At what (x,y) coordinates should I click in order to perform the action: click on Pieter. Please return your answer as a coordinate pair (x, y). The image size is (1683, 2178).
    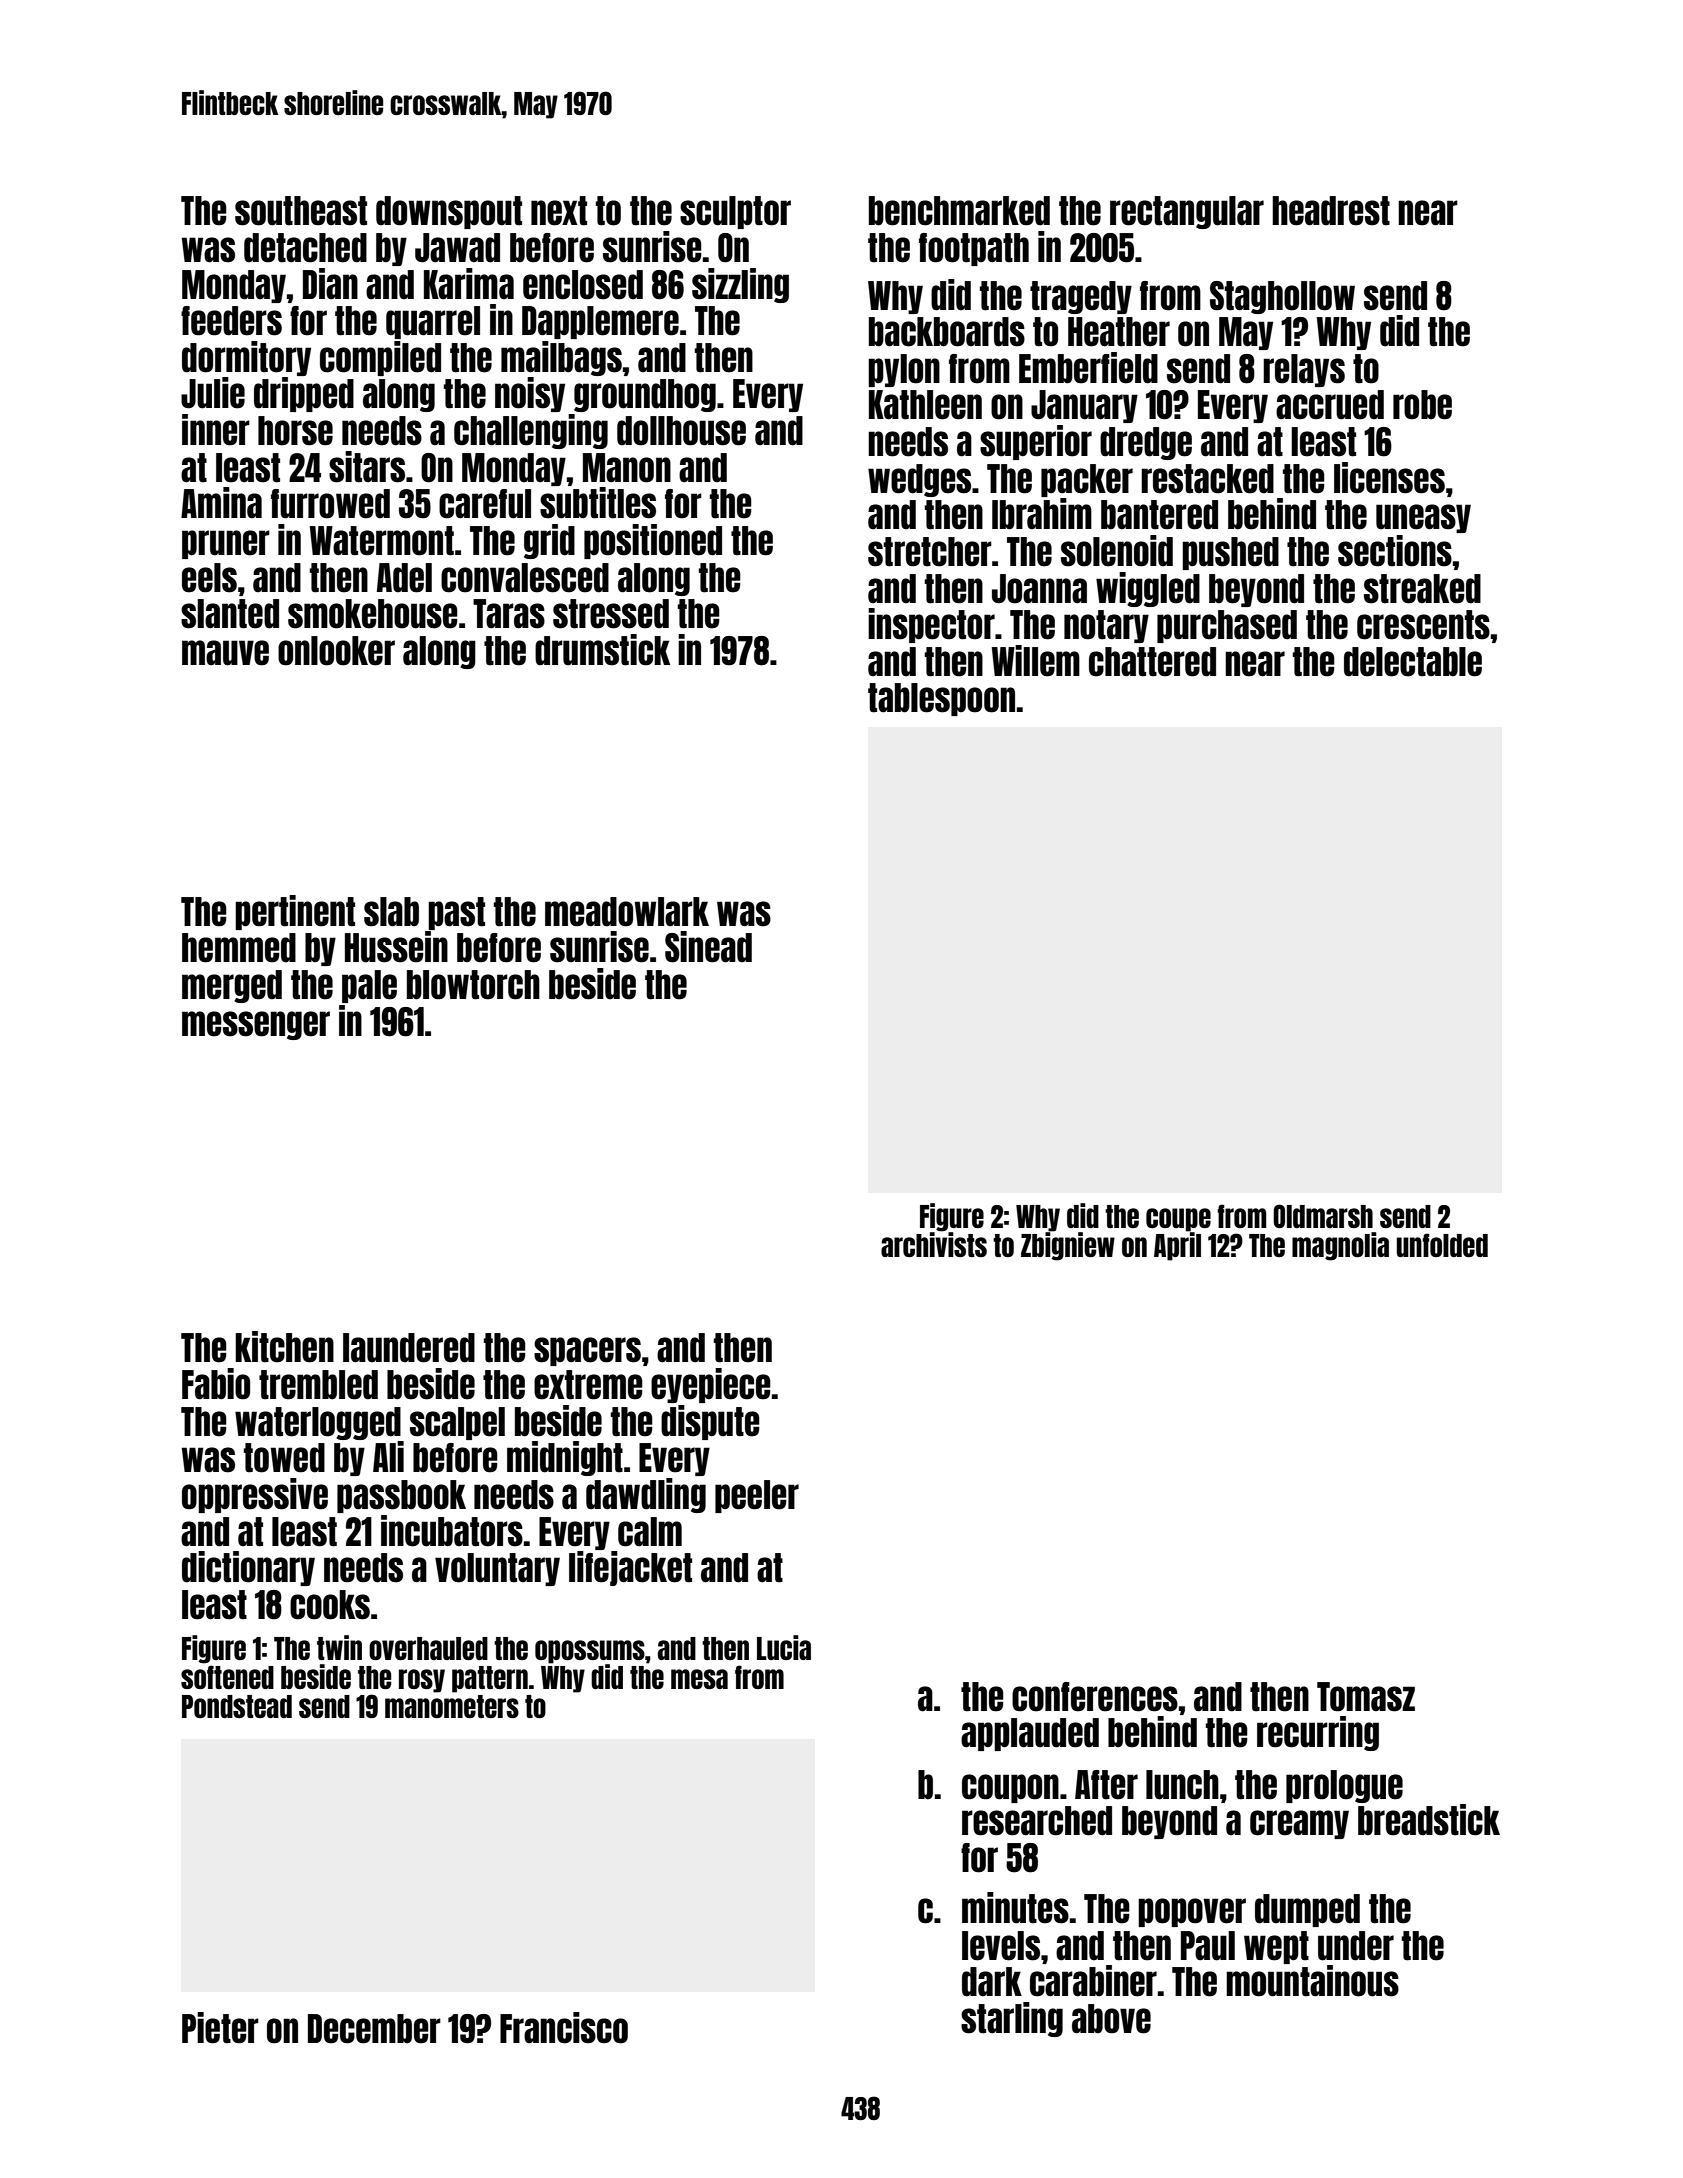
    Looking at the image, I should click on (220, 2028).
